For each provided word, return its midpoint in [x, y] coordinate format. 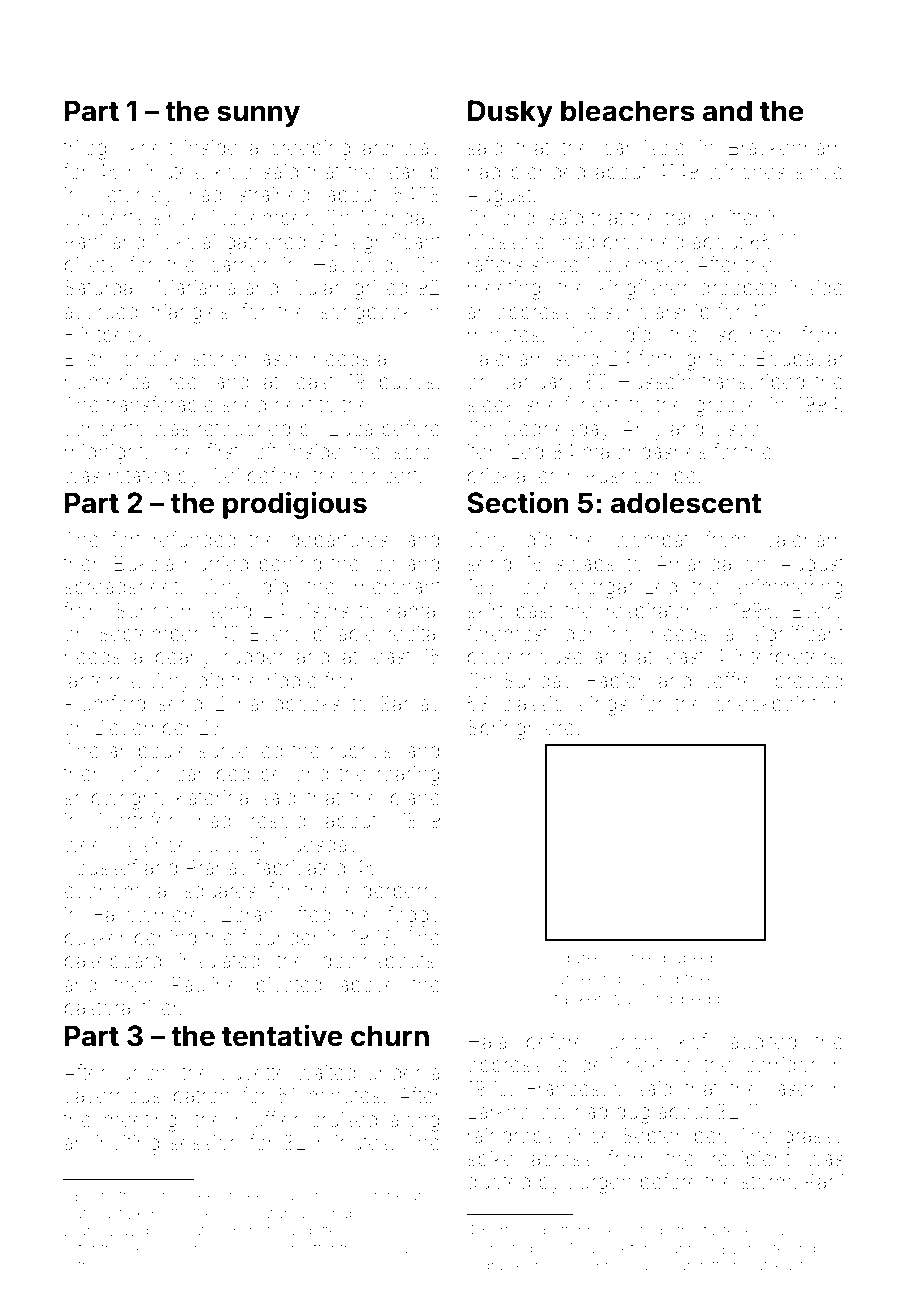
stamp [413, 174]
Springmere [521, 729]
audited [763, 1041]
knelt [152, 147]
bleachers [628, 111]
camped [213, 775]
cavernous [112, 1097]
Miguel [583, 1250]
